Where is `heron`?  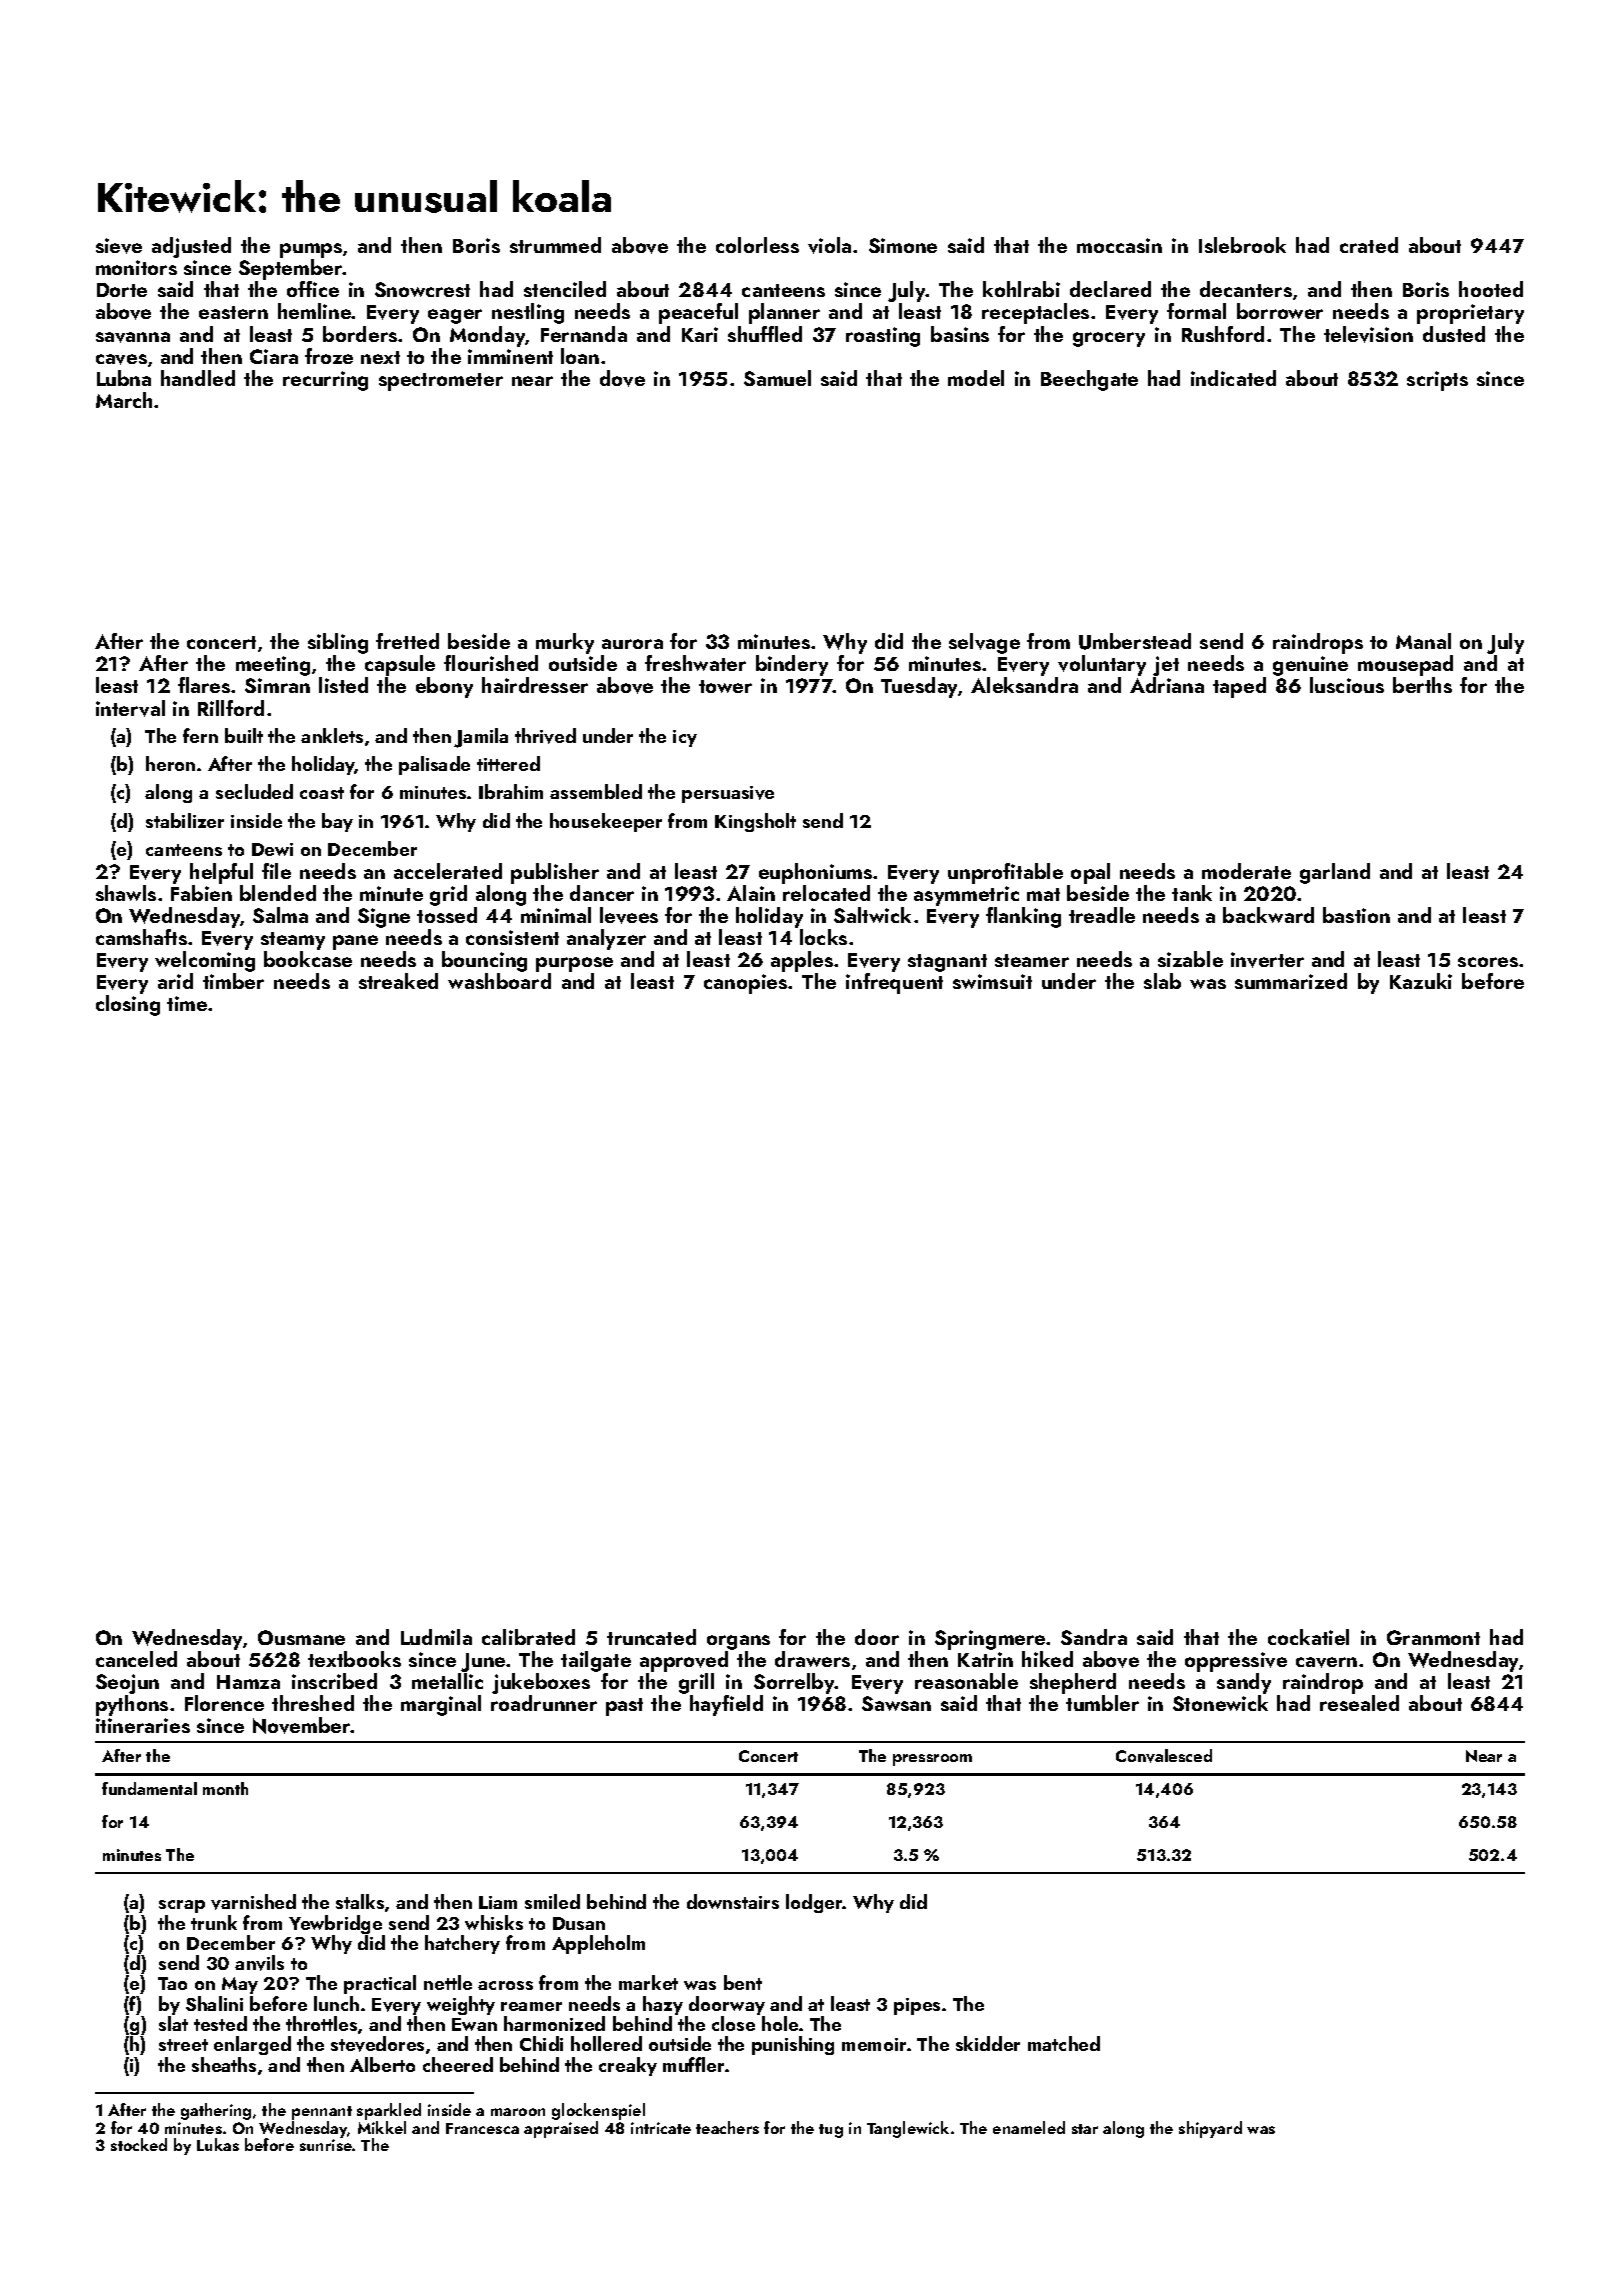
heron is located at coordinates (170, 763).
